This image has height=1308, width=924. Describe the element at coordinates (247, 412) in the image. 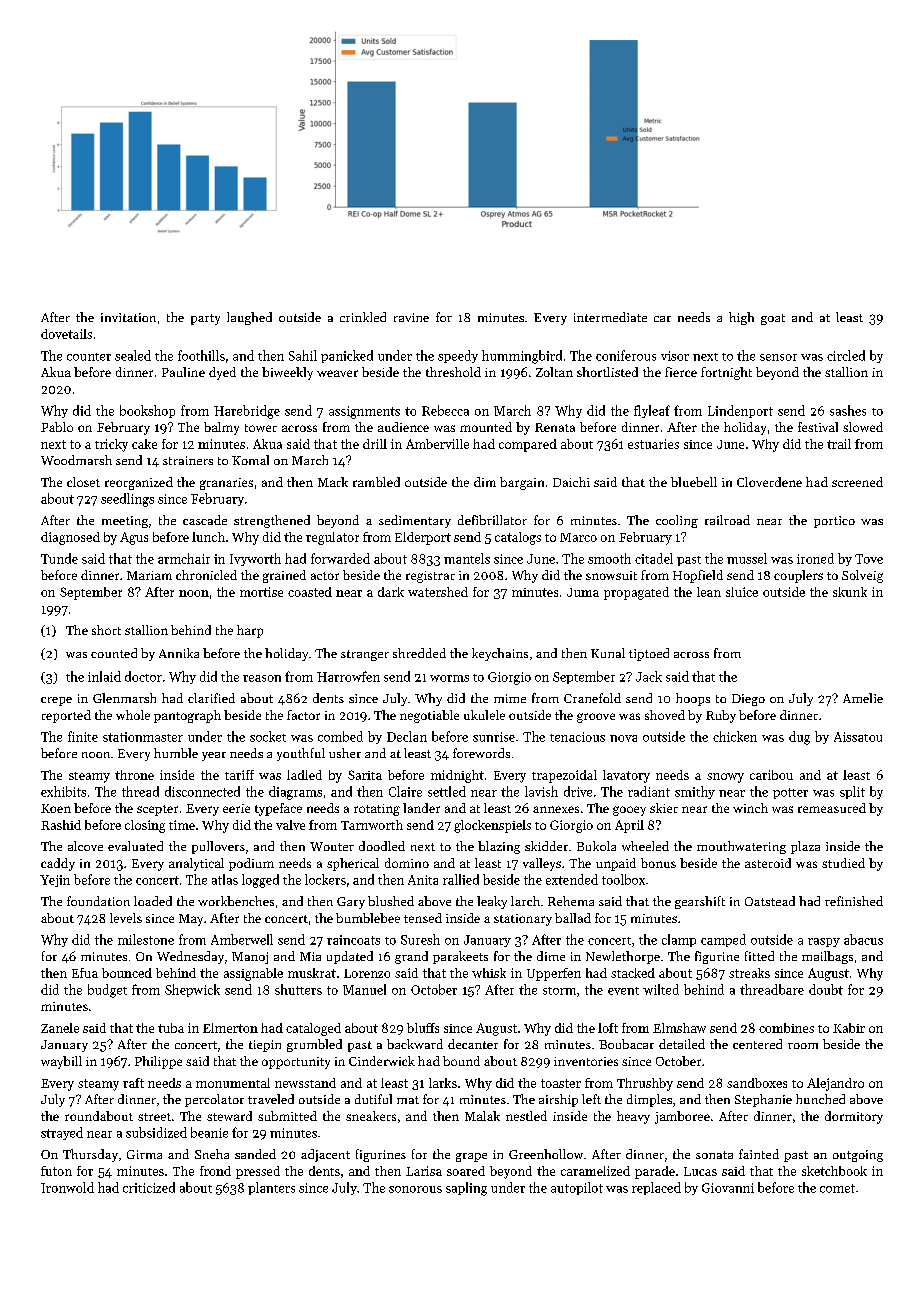

I see `Harebridge` at that location.
